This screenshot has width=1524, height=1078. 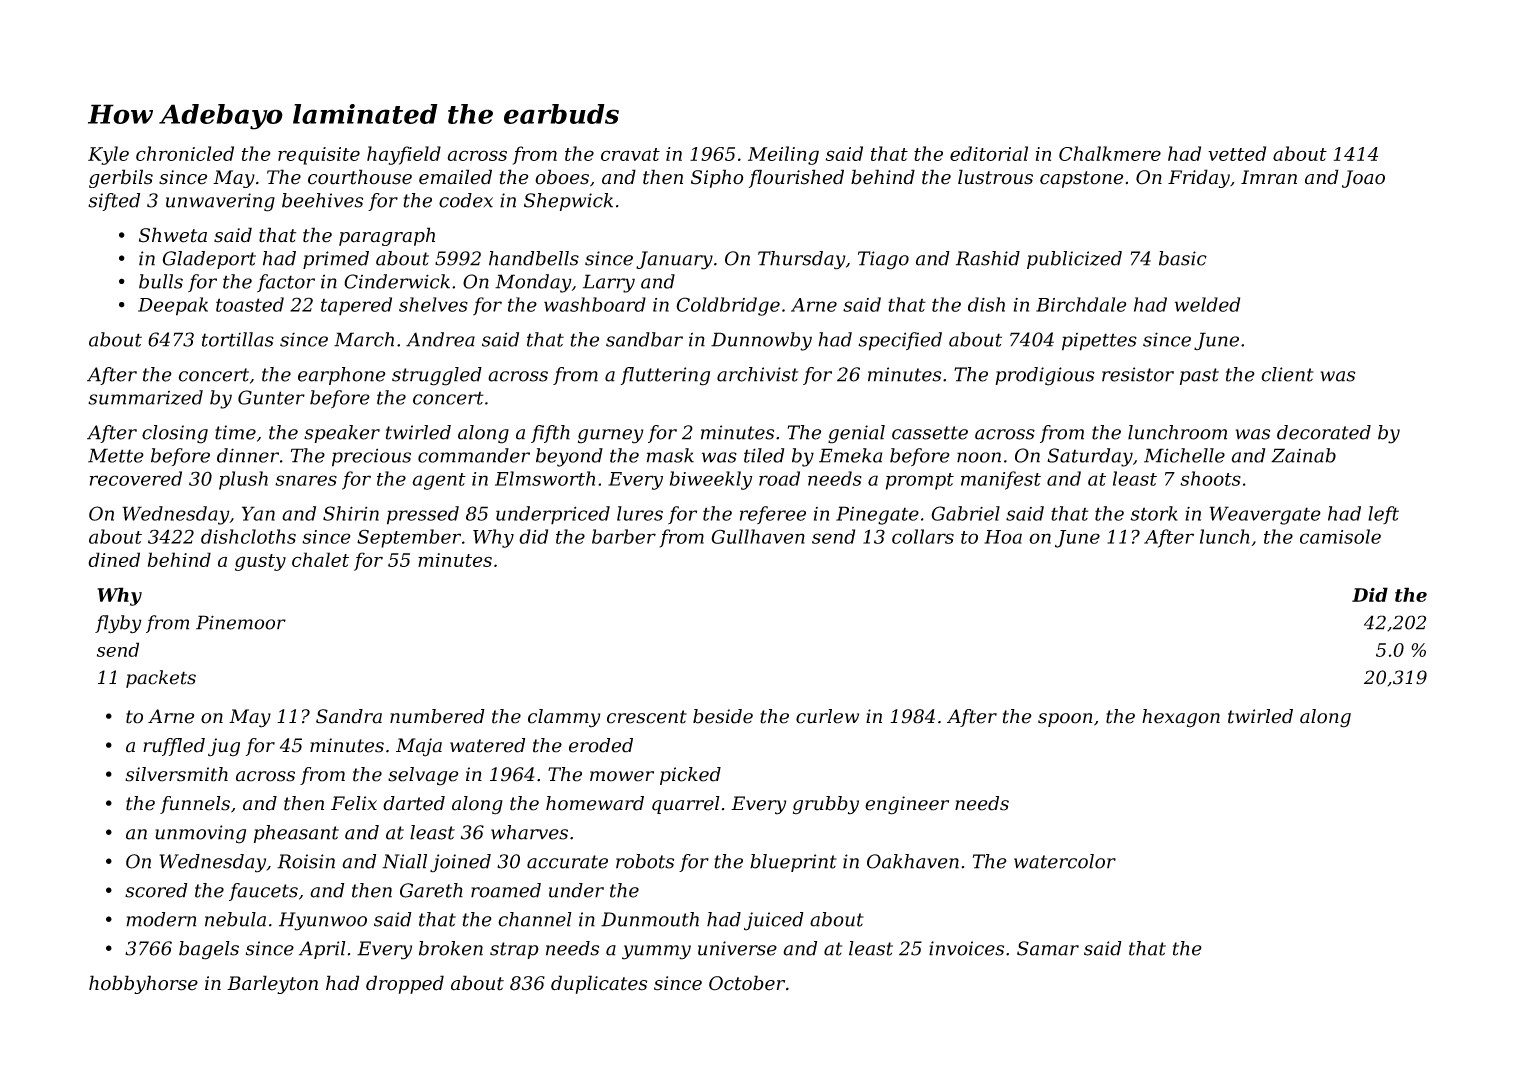 What do you see at coordinates (1048, 948) in the screenshot?
I see `Samar` at bounding box center [1048, 948].
